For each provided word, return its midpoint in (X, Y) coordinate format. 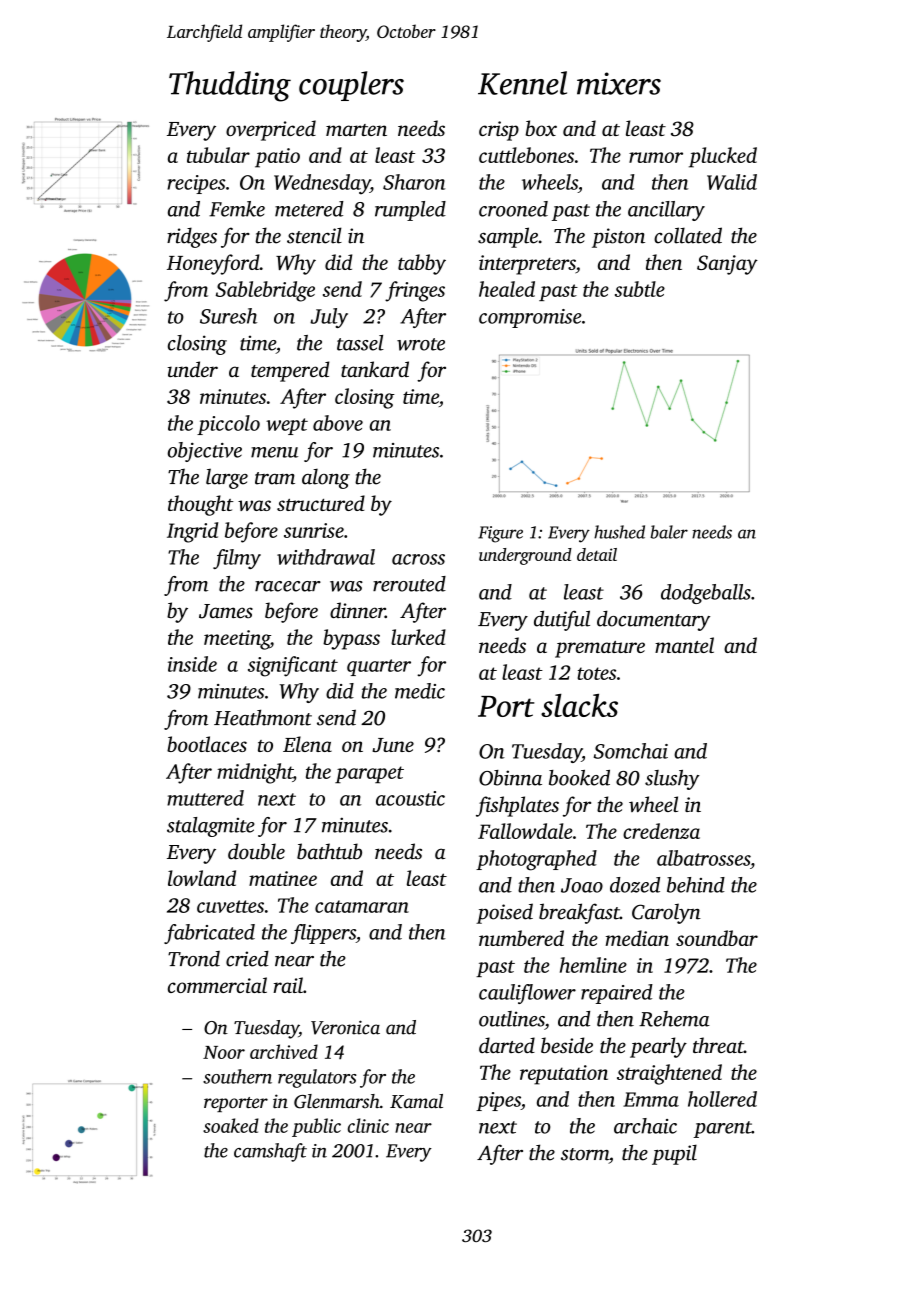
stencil (314, 235)
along (326, 479)
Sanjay (727, 265)
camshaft (270, 1152)
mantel (684, 645)
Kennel (522, 83)
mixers (619, 83)
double (256, 851)
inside (192, 664)
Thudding (230, 86)
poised (504, 913)
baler (669, 532)
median (637, 938)
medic (420, 691)
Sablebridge (265, 291)
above (338, 423)
